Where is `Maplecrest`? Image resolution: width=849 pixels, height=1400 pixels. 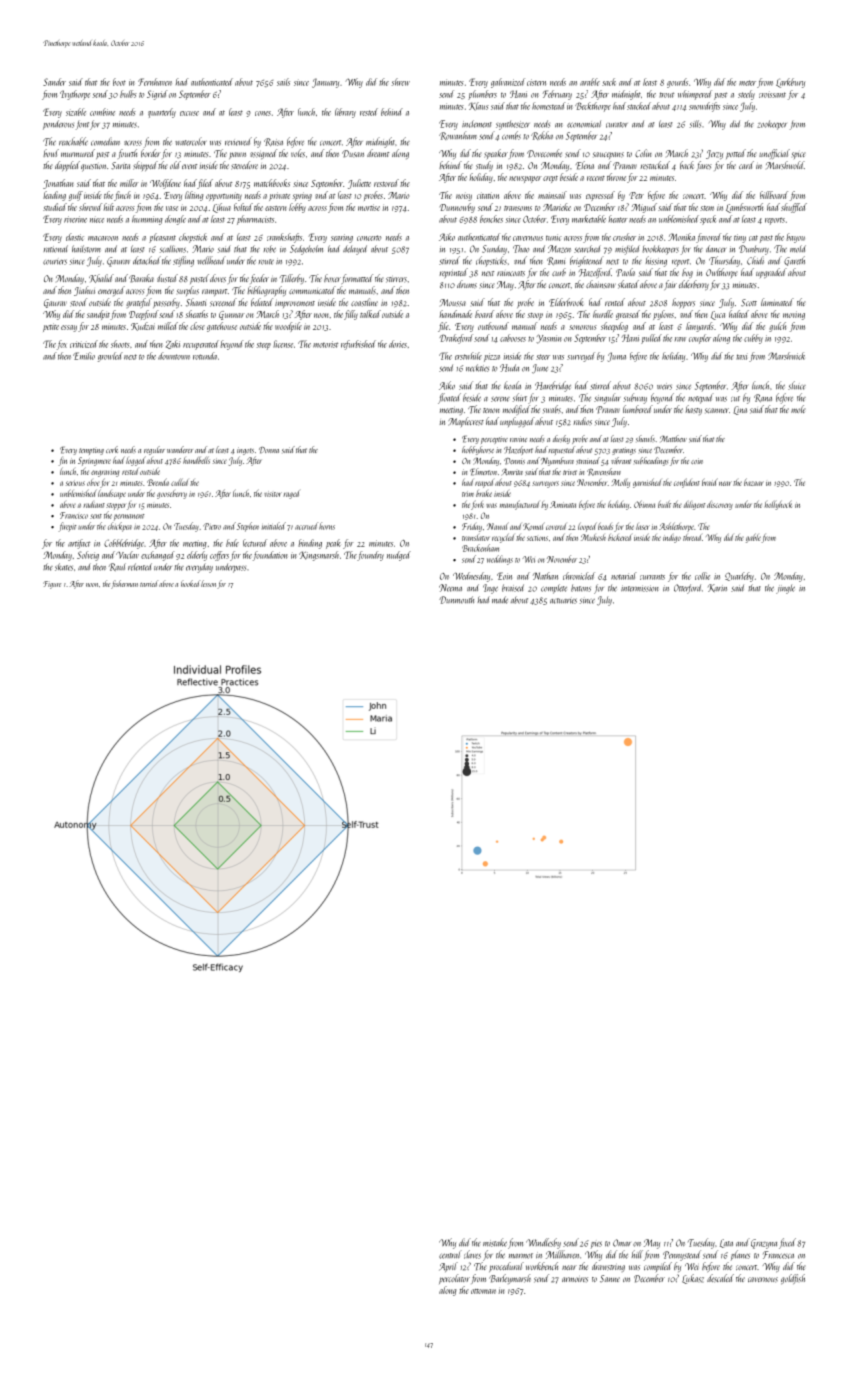 Maplecrest is located at coordinates (466, 422).
